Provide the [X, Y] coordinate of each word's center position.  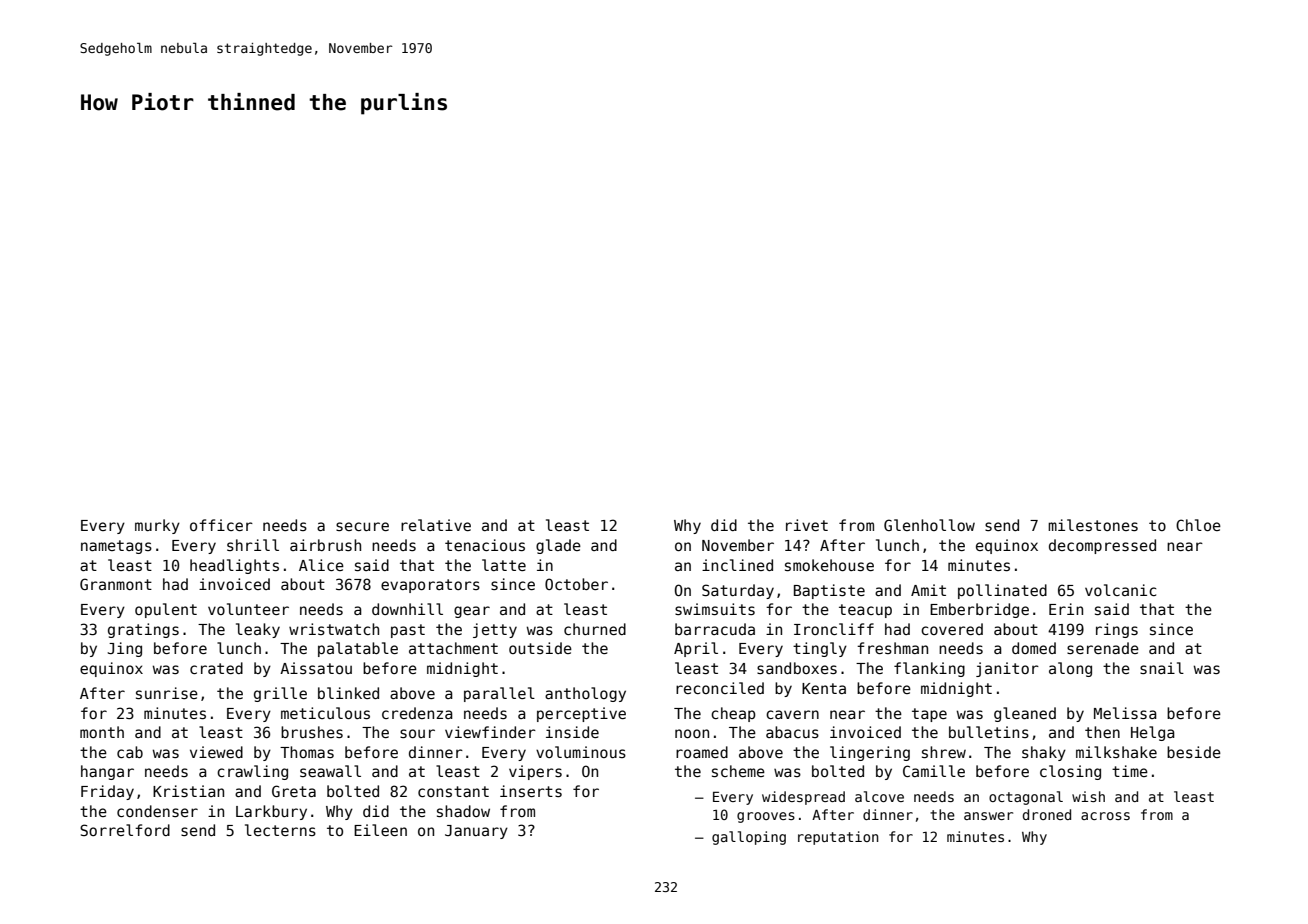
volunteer [248, 609]
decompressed [1102, 546]
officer [221, 525]
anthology [585, 694]
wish [1088, 796]
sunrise [167, 693]
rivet [807, 525]
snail [1162, 668]
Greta [294, 791]
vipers [535, 772]
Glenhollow [929, 525]
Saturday [738, 591]
